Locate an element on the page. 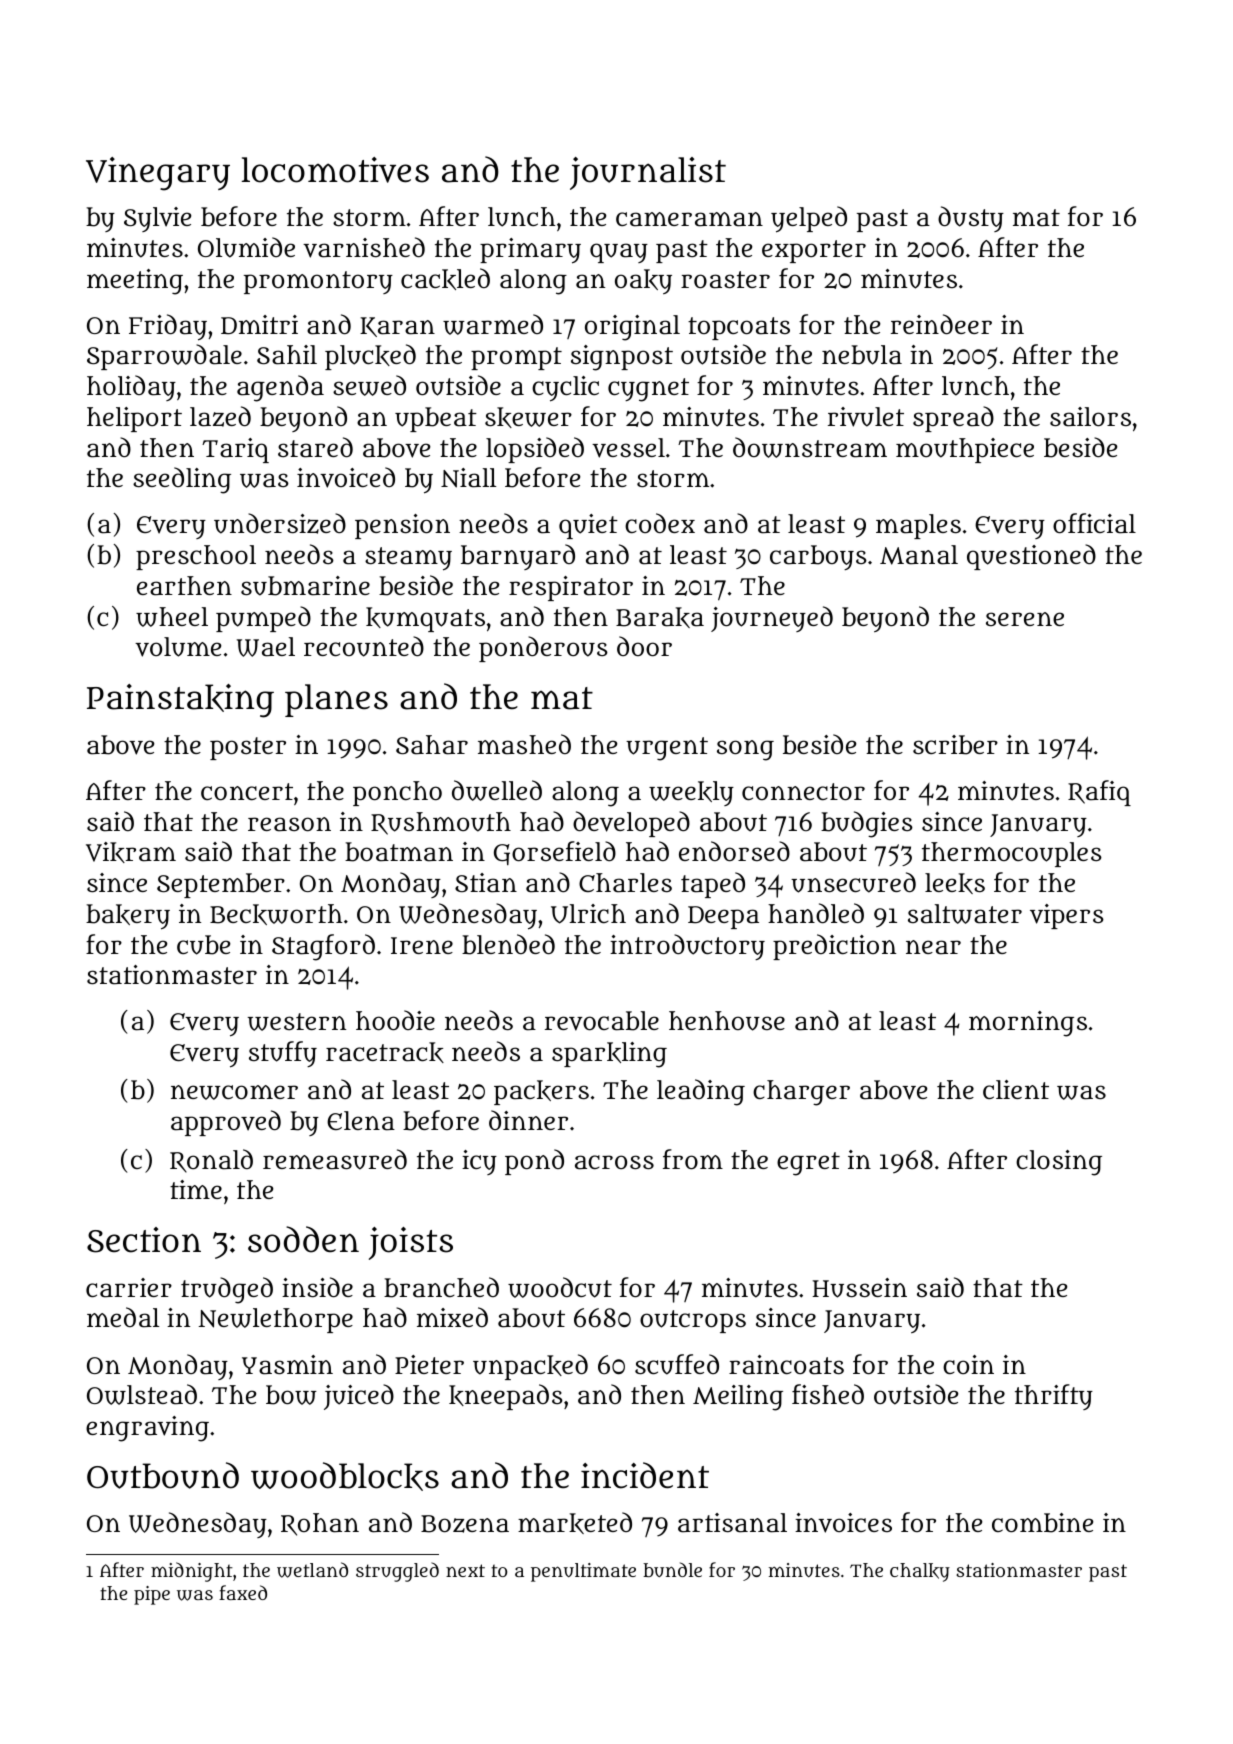  official is located at coordinates (1094, 523).
